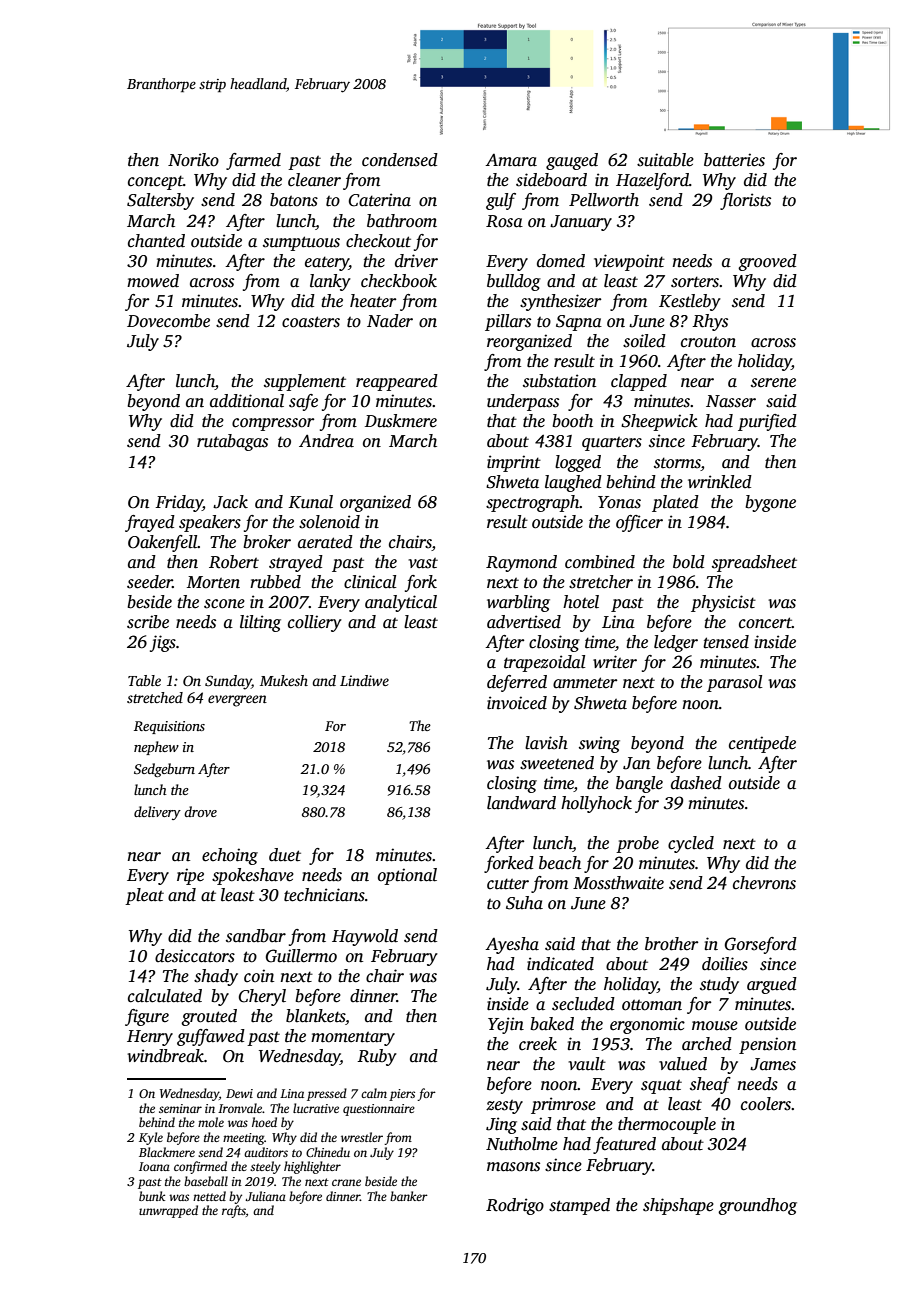 The height and width of the page is (1311, 924). I want to click on Dovecombe, so click(168, 321).
